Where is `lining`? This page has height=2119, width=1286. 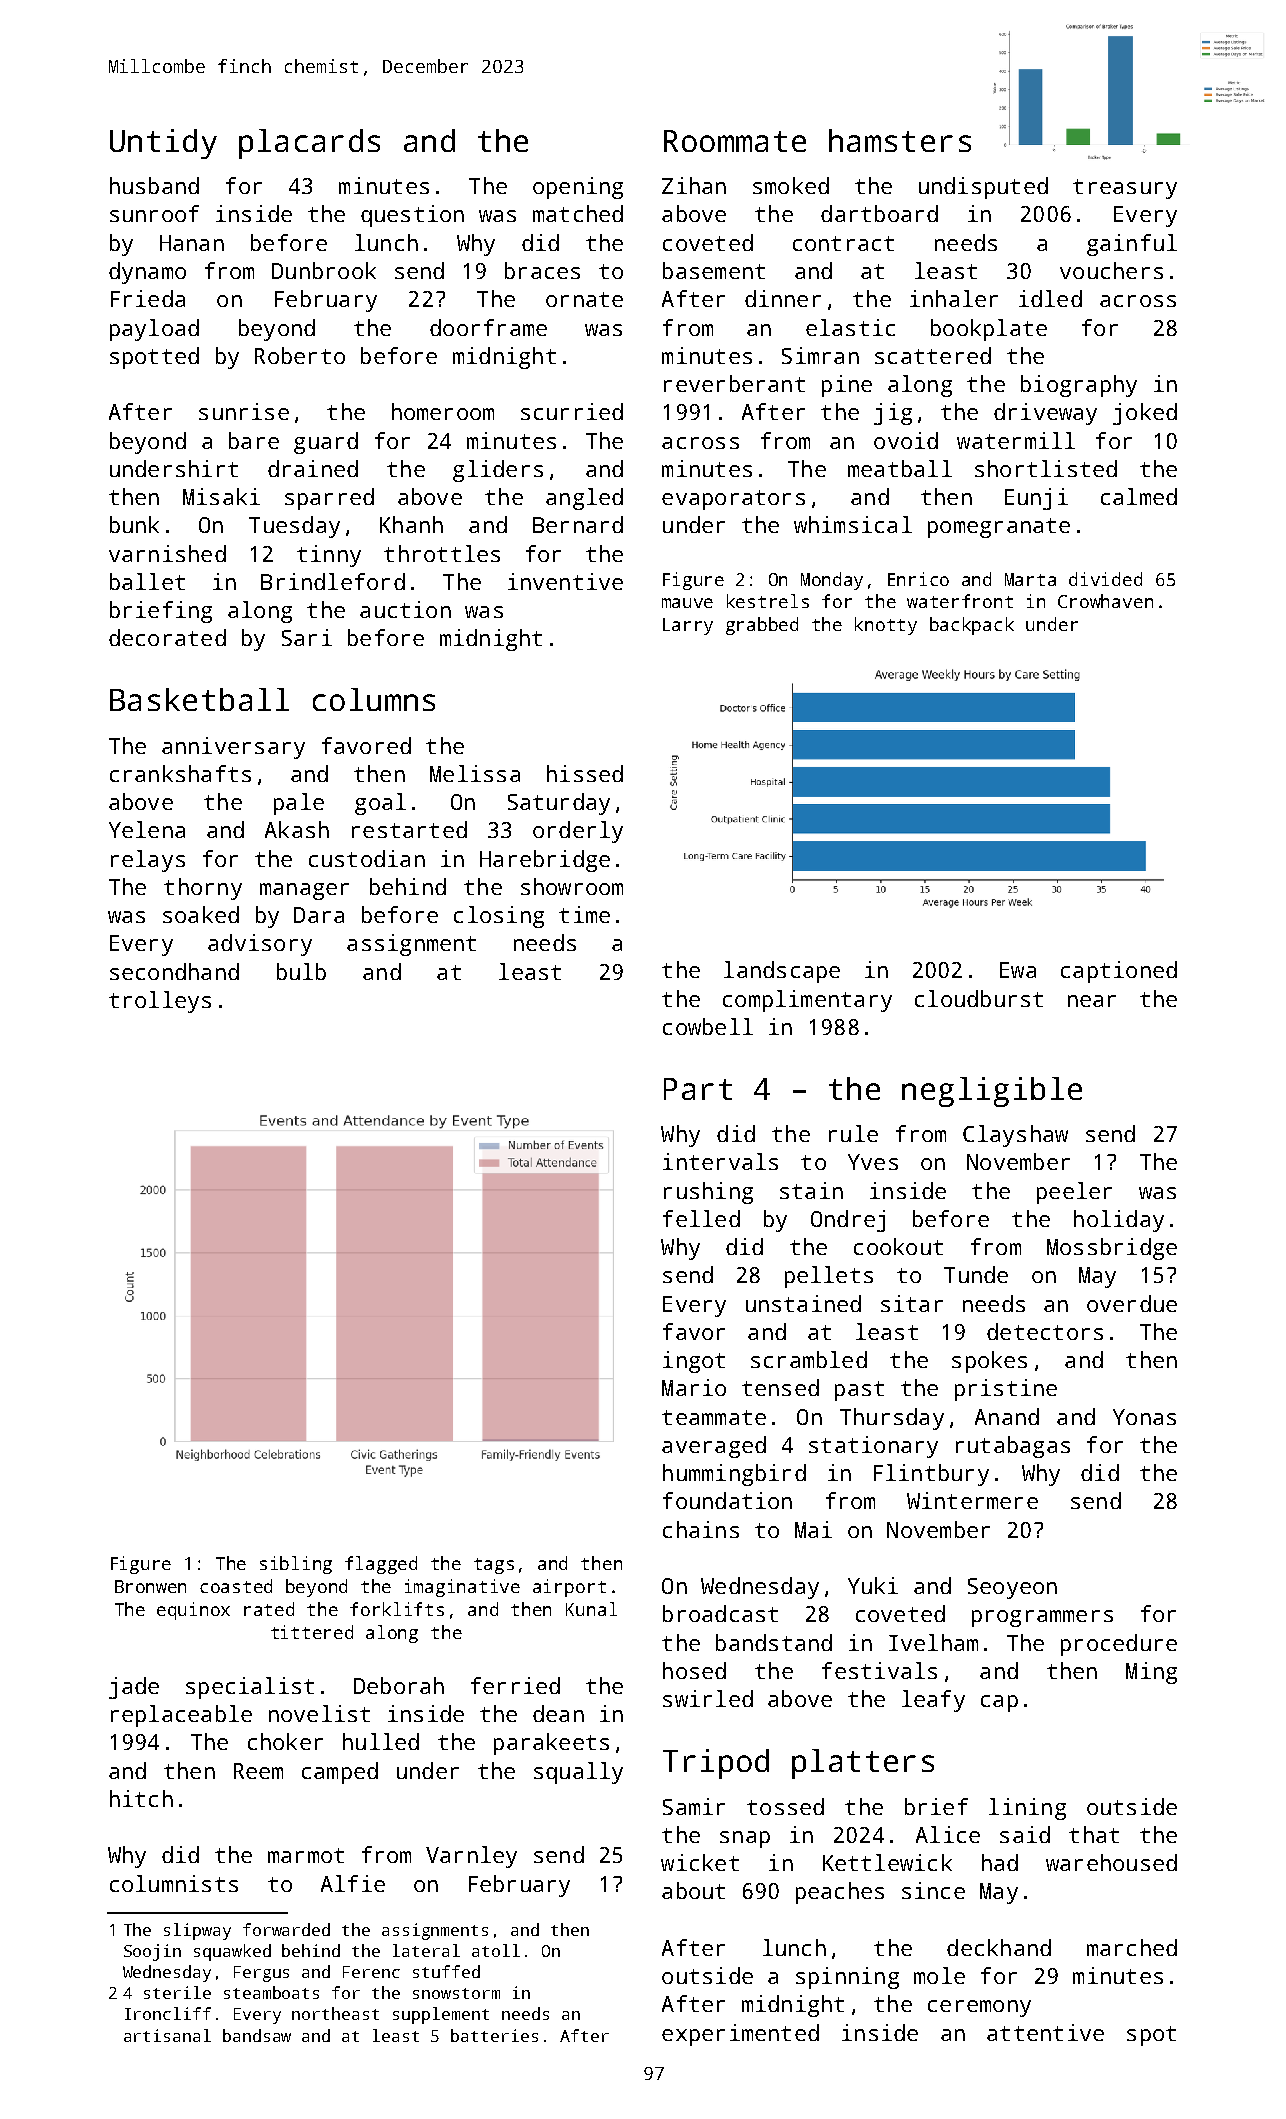 lining is located at coordinates (1027, 1809).
